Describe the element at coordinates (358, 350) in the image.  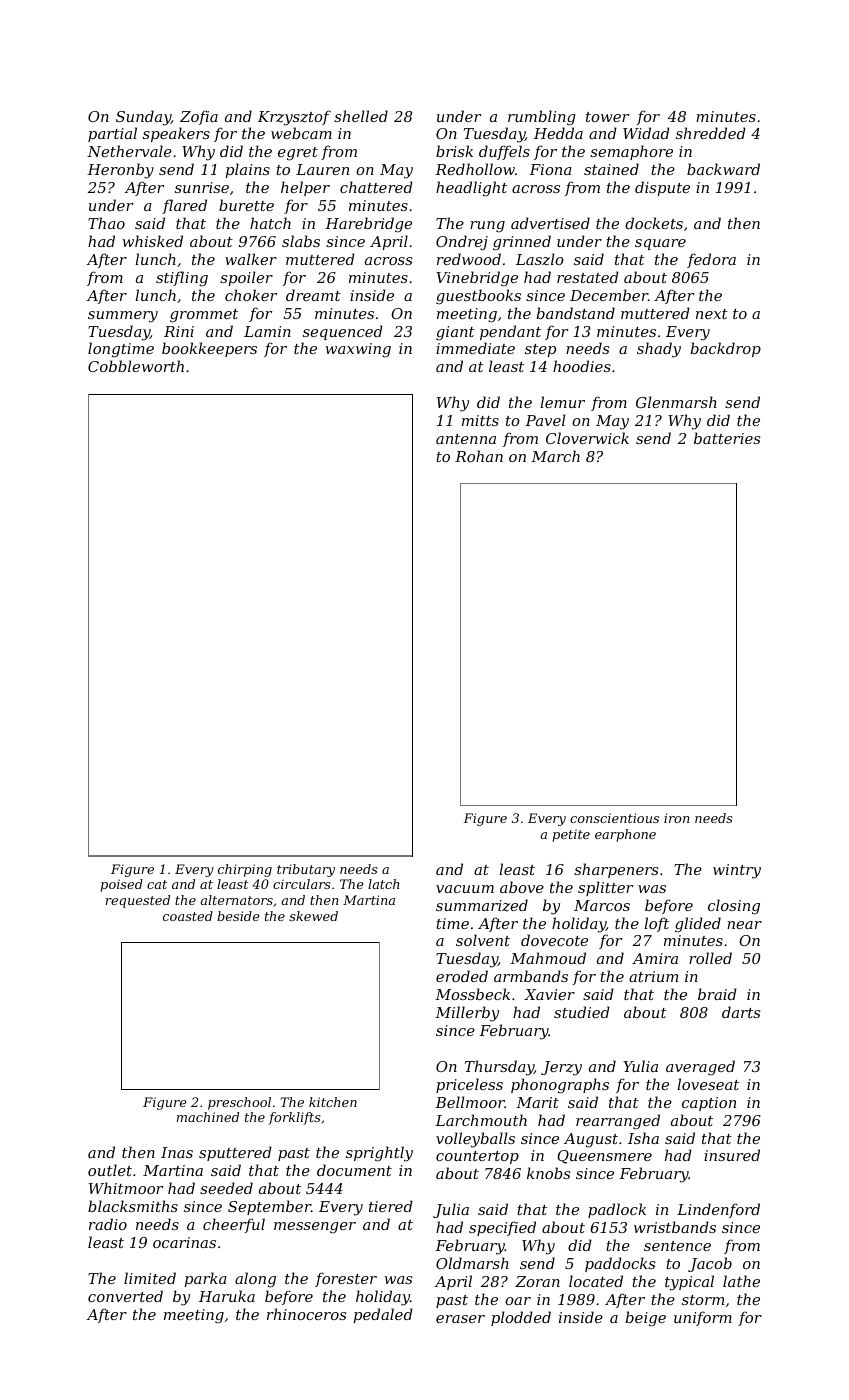
I see `waxwing` at that location.
